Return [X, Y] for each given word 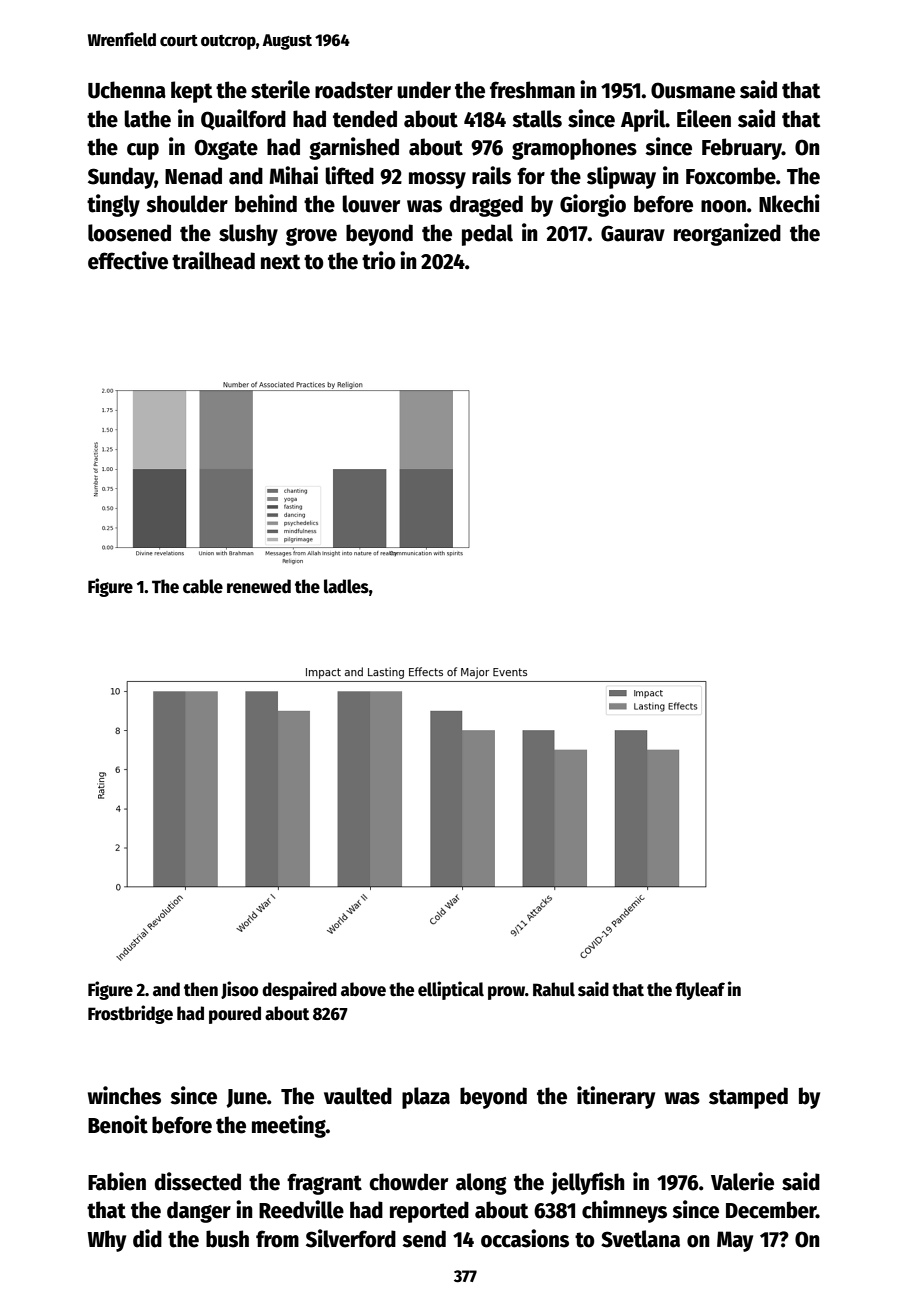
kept [191, 92]
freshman [532, 90]
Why [106, 1241]
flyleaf [700, 991]
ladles [346, 586]
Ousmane [693, 90]
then [201, 989]
